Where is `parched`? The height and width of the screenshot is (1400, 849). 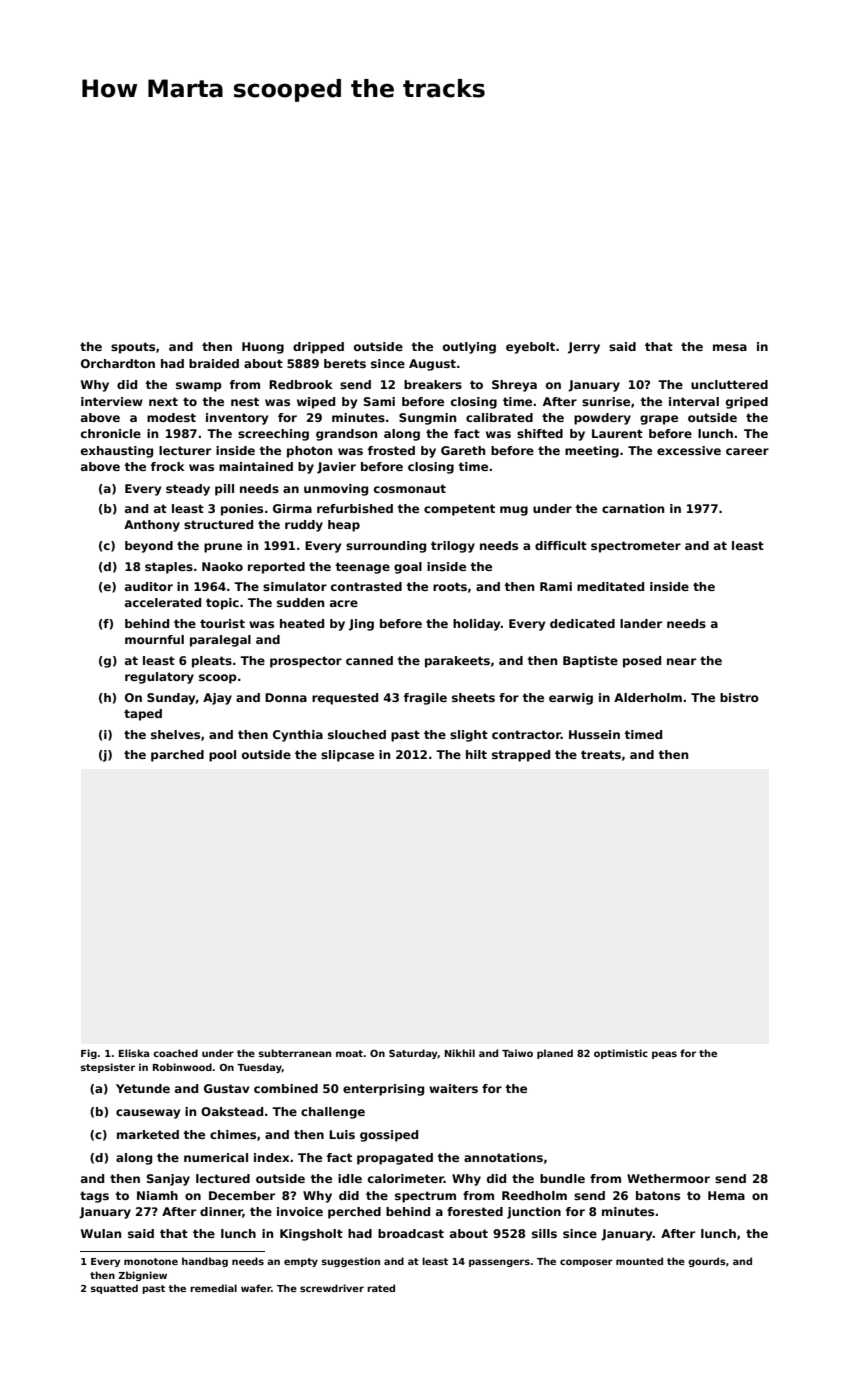 parched is located at coordinates (177, 756).
